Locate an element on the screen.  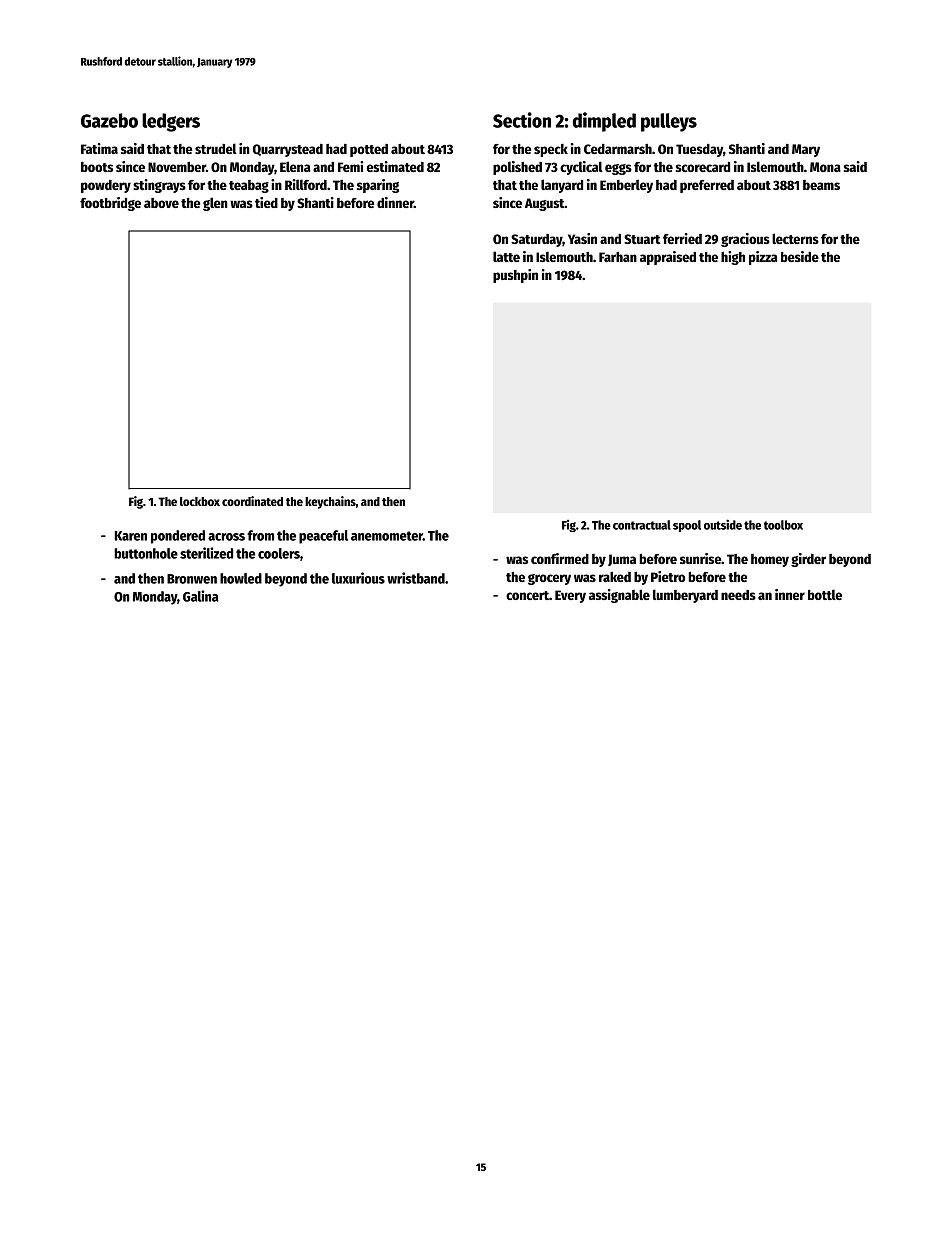
pushpin is located at coordinates (515, 276).
